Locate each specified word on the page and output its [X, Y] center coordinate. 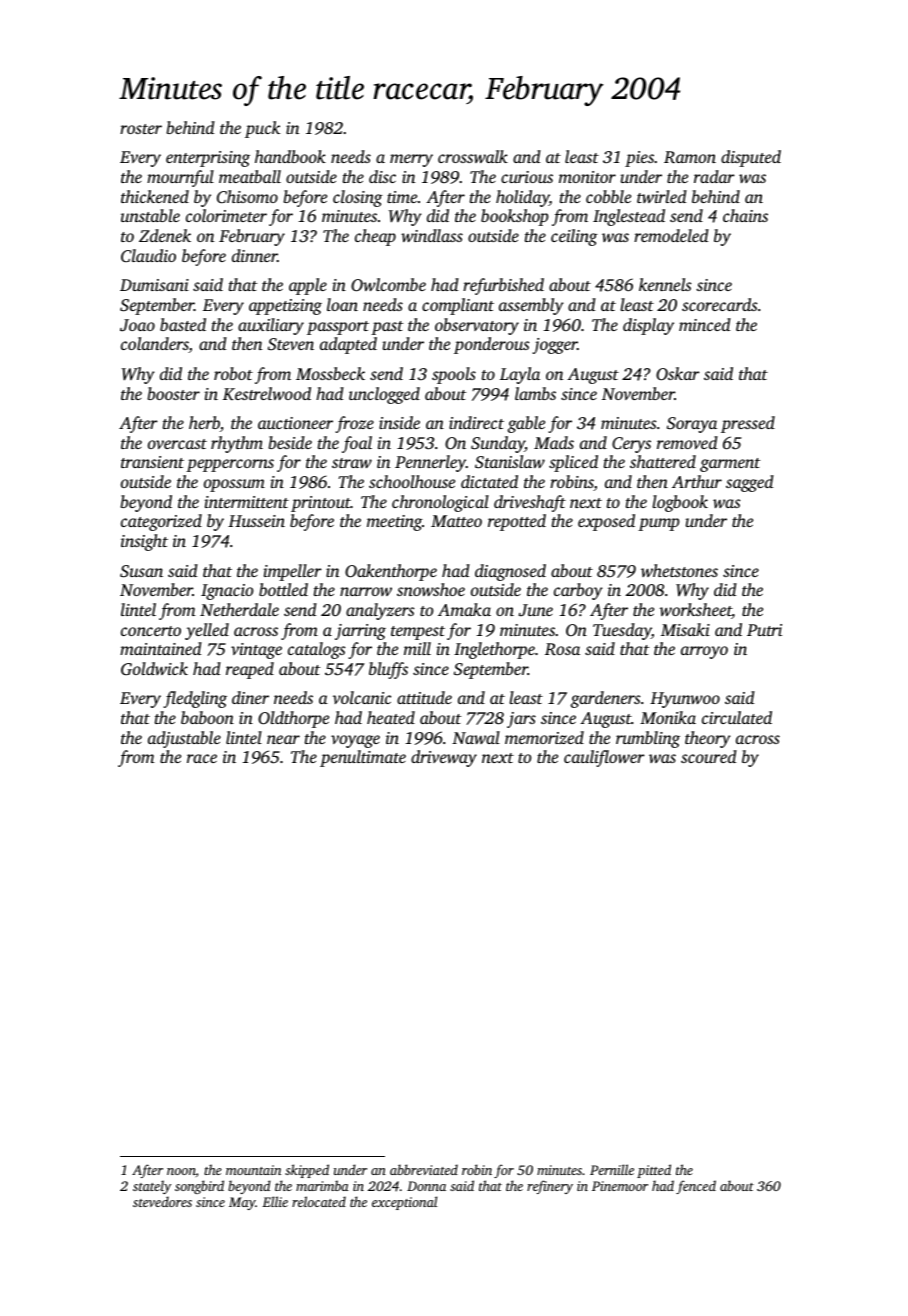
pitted [654, 1171]
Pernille [612, 1169]
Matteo [456, 521]
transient [152, 462]
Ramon [690, 157]
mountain [253, 1170]
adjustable [184, 739]
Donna [426, 1186]
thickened [155, 196]
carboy [578, 591]
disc [382, 176]
